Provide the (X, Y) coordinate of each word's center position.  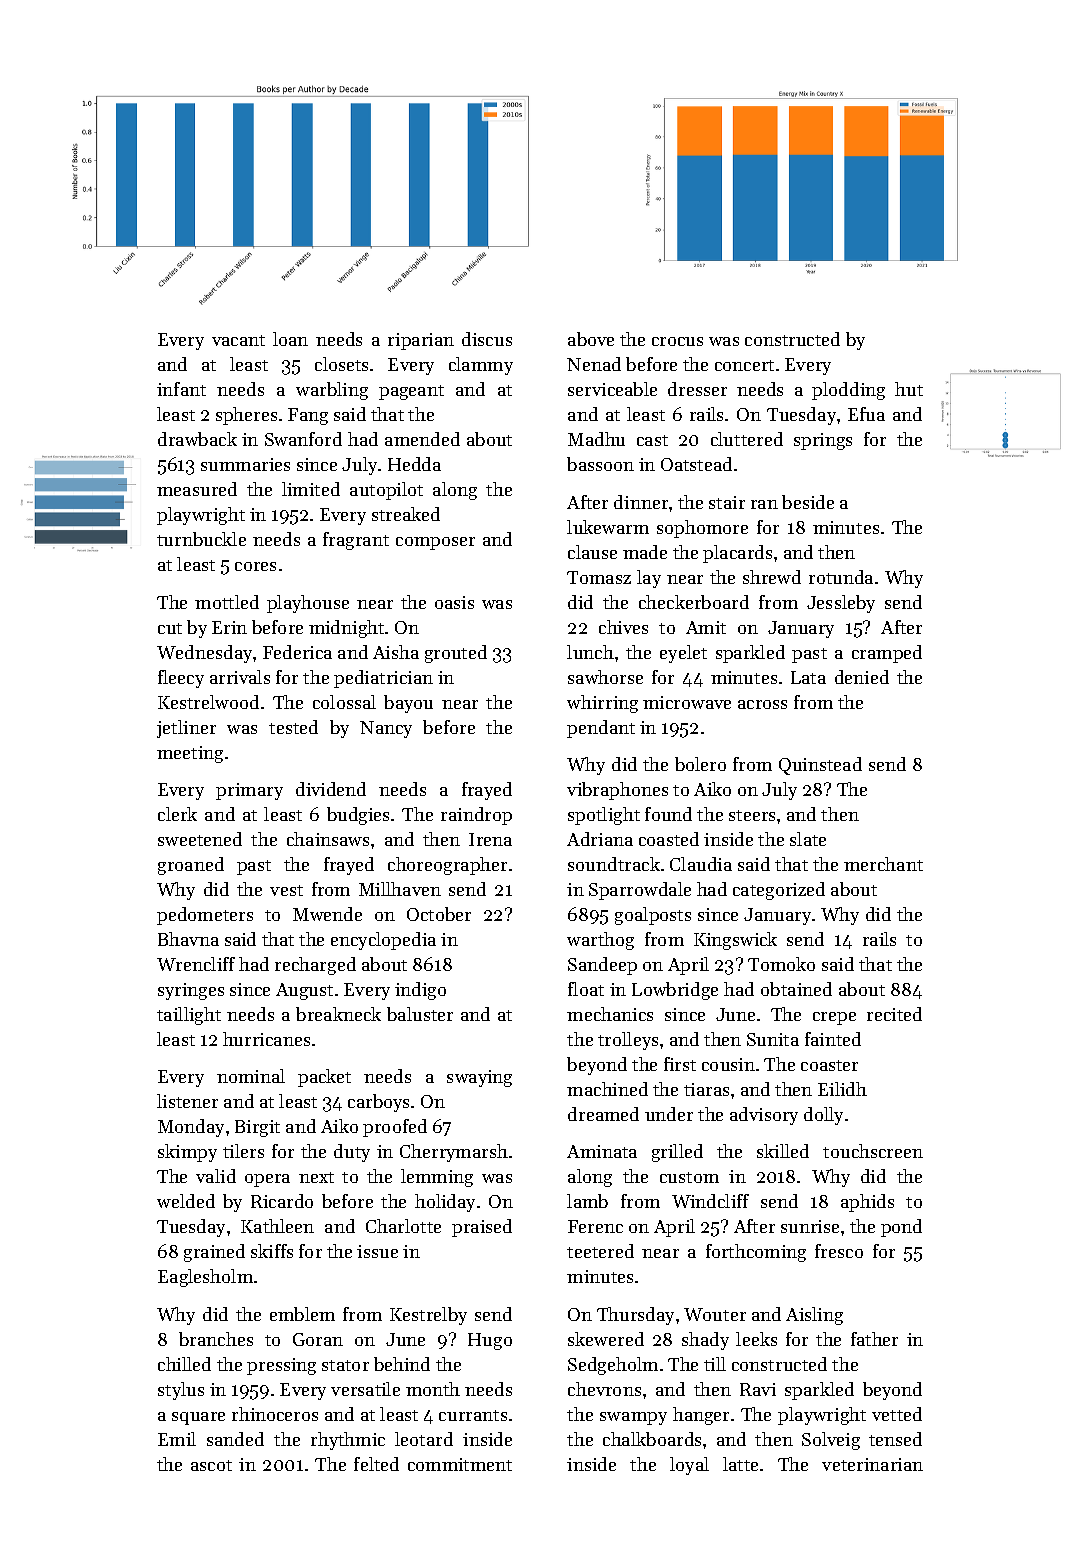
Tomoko (781, 964)
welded (186, 1201)
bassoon (600, 464)
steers (752, 815)
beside (808, 502)
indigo (420, 991)
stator (345, 1365)
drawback (197, 439)
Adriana (600, 839)
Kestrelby (428, 1316)
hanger (701, 1416)
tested (293, 727)
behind (402, 1364)
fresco (839, 1251)
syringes (191, 991)
